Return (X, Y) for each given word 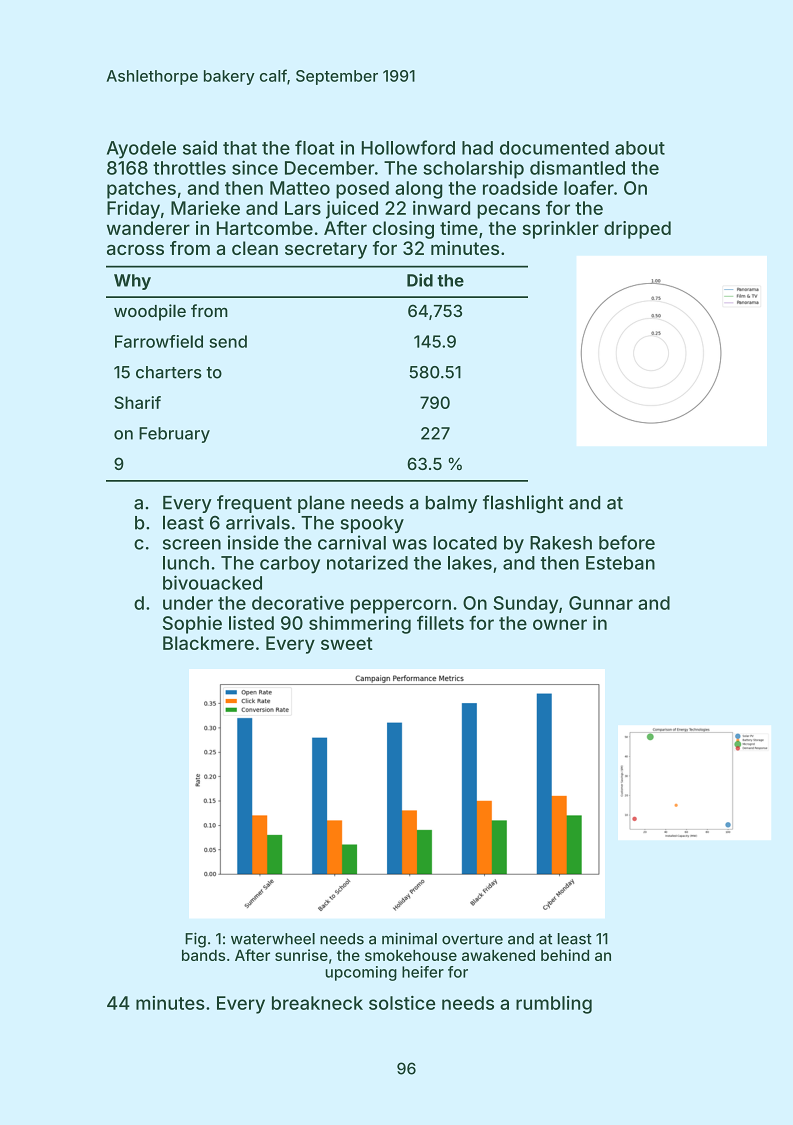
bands (203, 955)
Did (420, 280)
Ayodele (141, 150)
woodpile (150, 312)
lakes (470, 563)
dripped (637, 230)
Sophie (192, 625)
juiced (352, 210)
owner (560, 624)
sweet (347, 643)
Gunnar (601, 603)
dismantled (577, 167)
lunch (186, 563)
